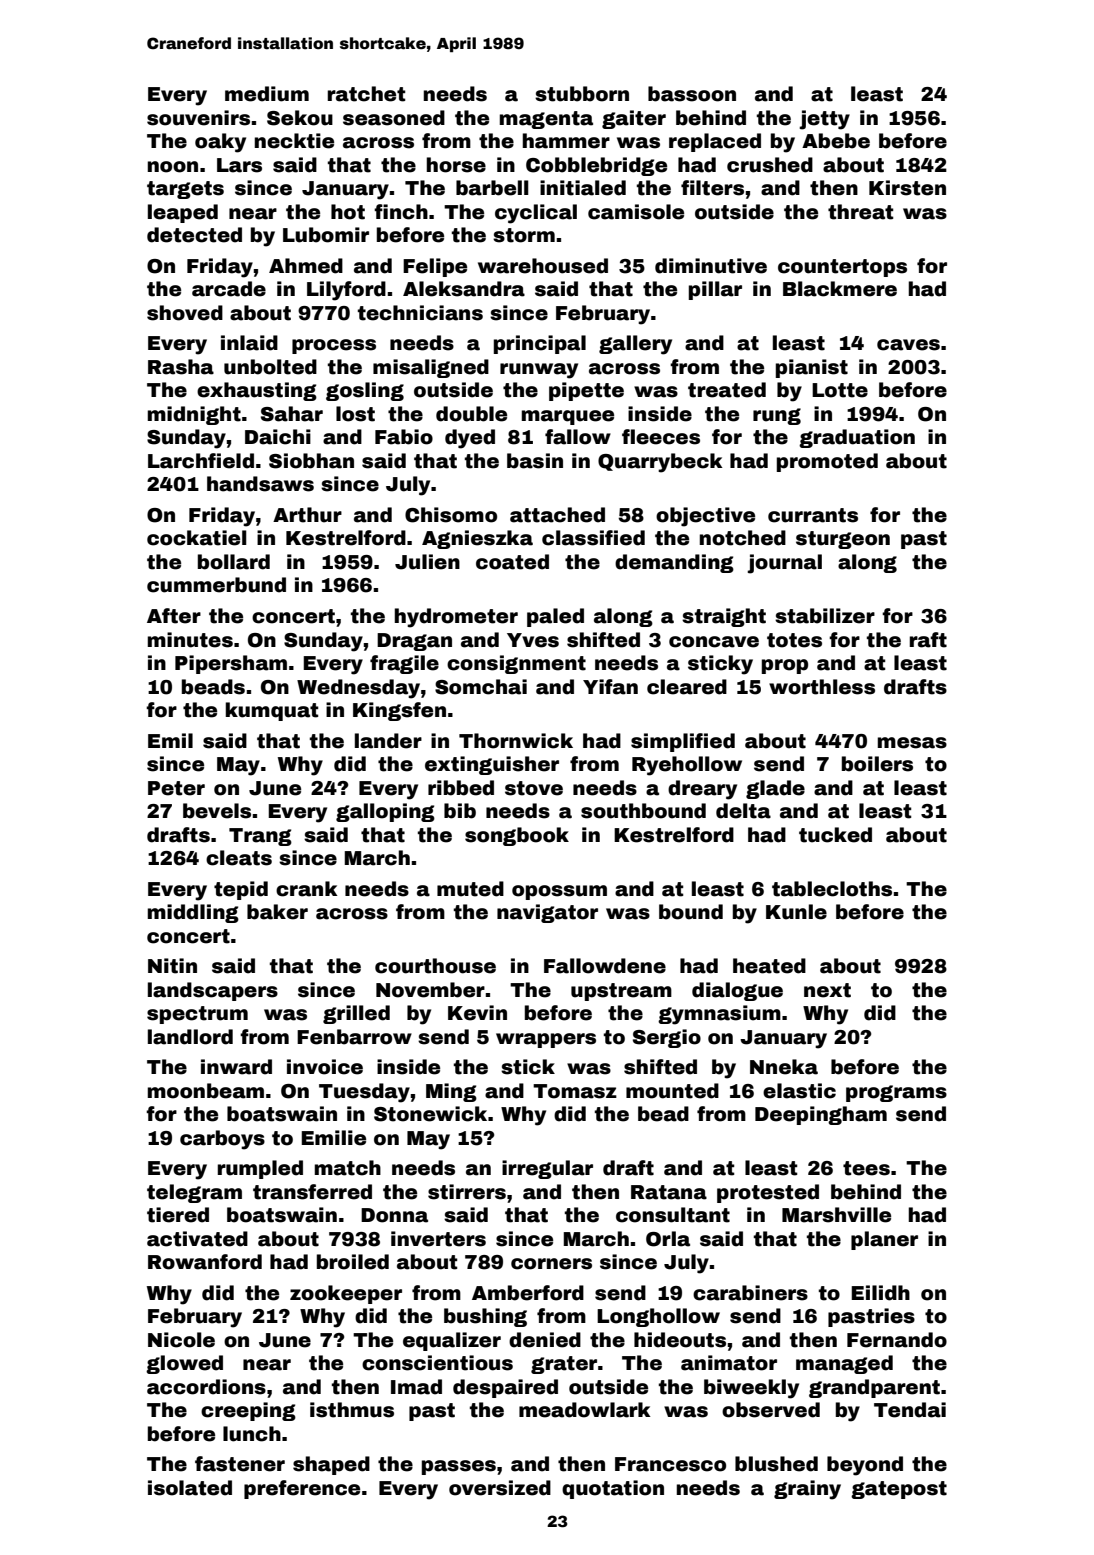 Image resolution: width=1094 pixels, height=1555 pixels. I want to click on stubborn, so click(582, 94).
